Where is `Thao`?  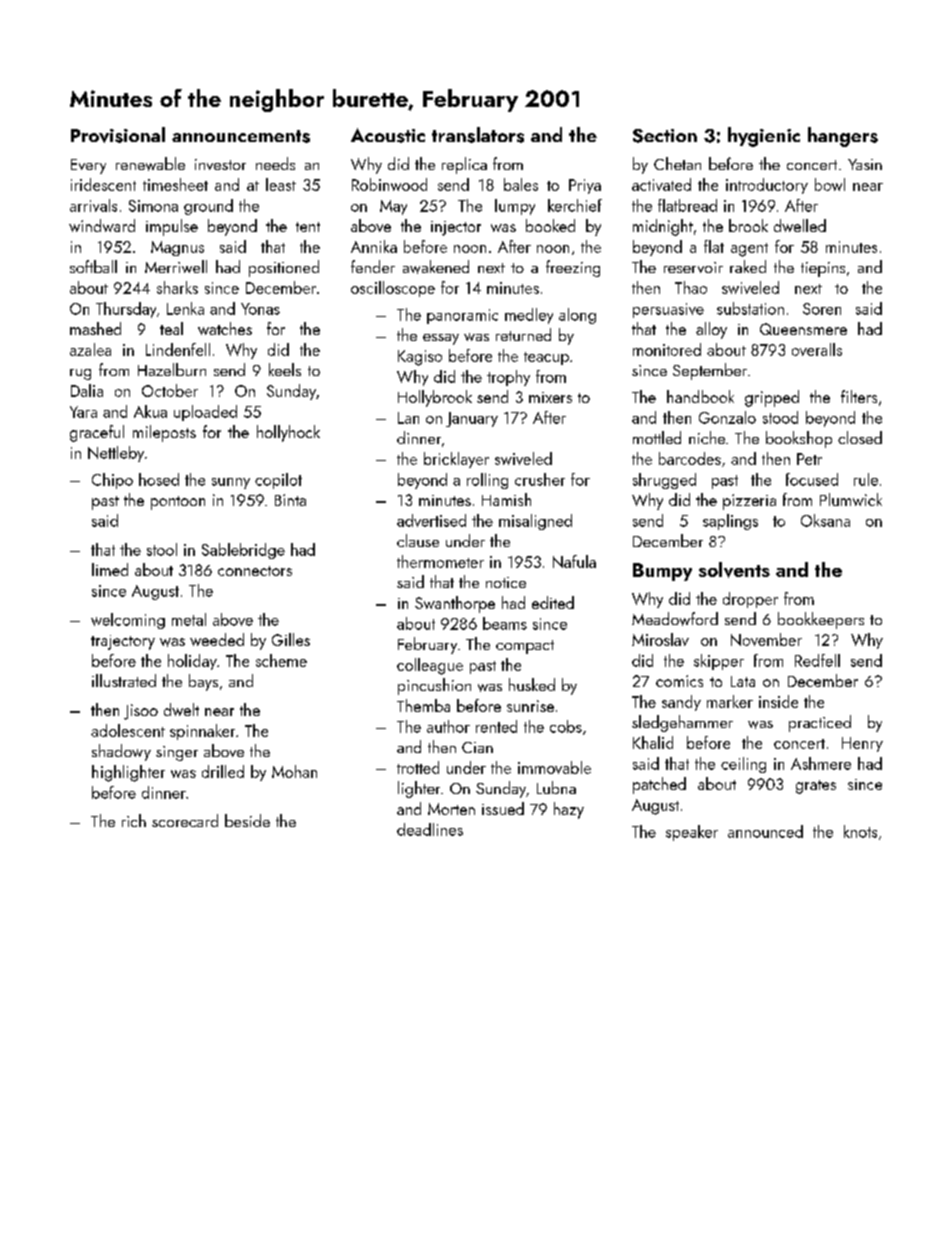 Thao is located at coordinates (691, 287).
